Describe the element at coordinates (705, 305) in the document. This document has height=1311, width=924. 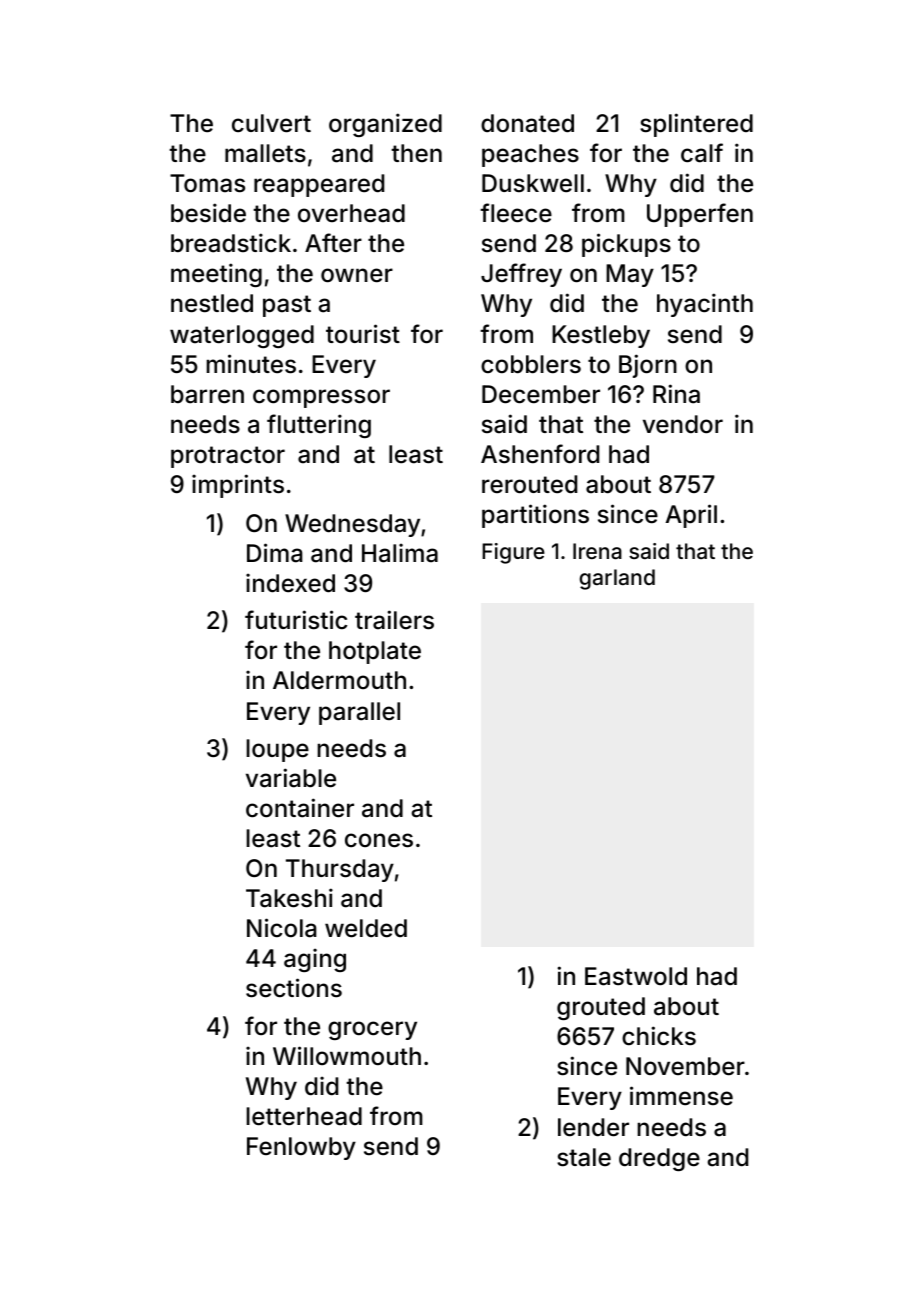
I see `hyacinth` at that location.
